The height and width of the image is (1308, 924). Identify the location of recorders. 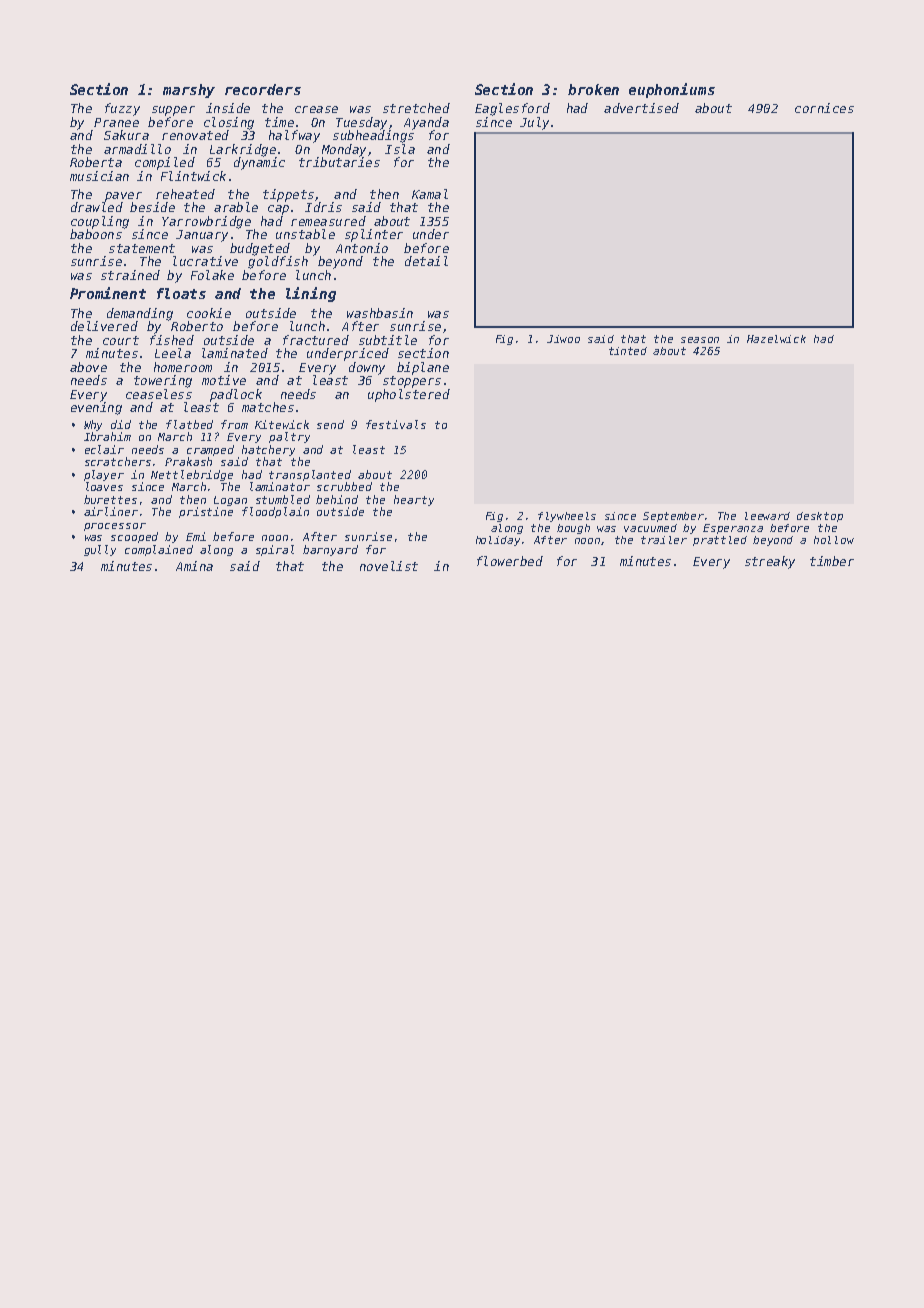
(263, 89).
